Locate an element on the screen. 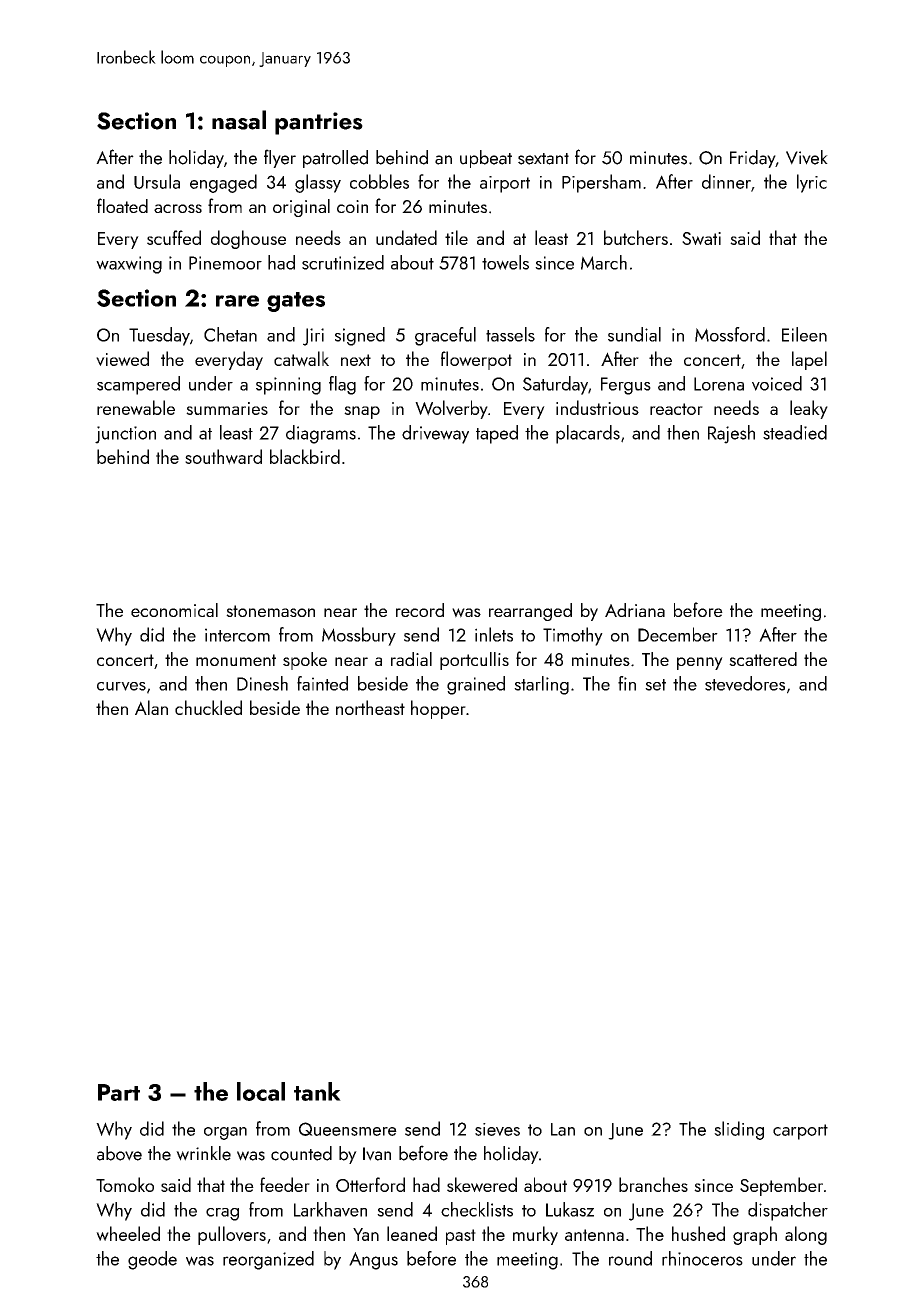 This screenshot has width=924, height=1308. Friday is located at coordinates (752, 159).
